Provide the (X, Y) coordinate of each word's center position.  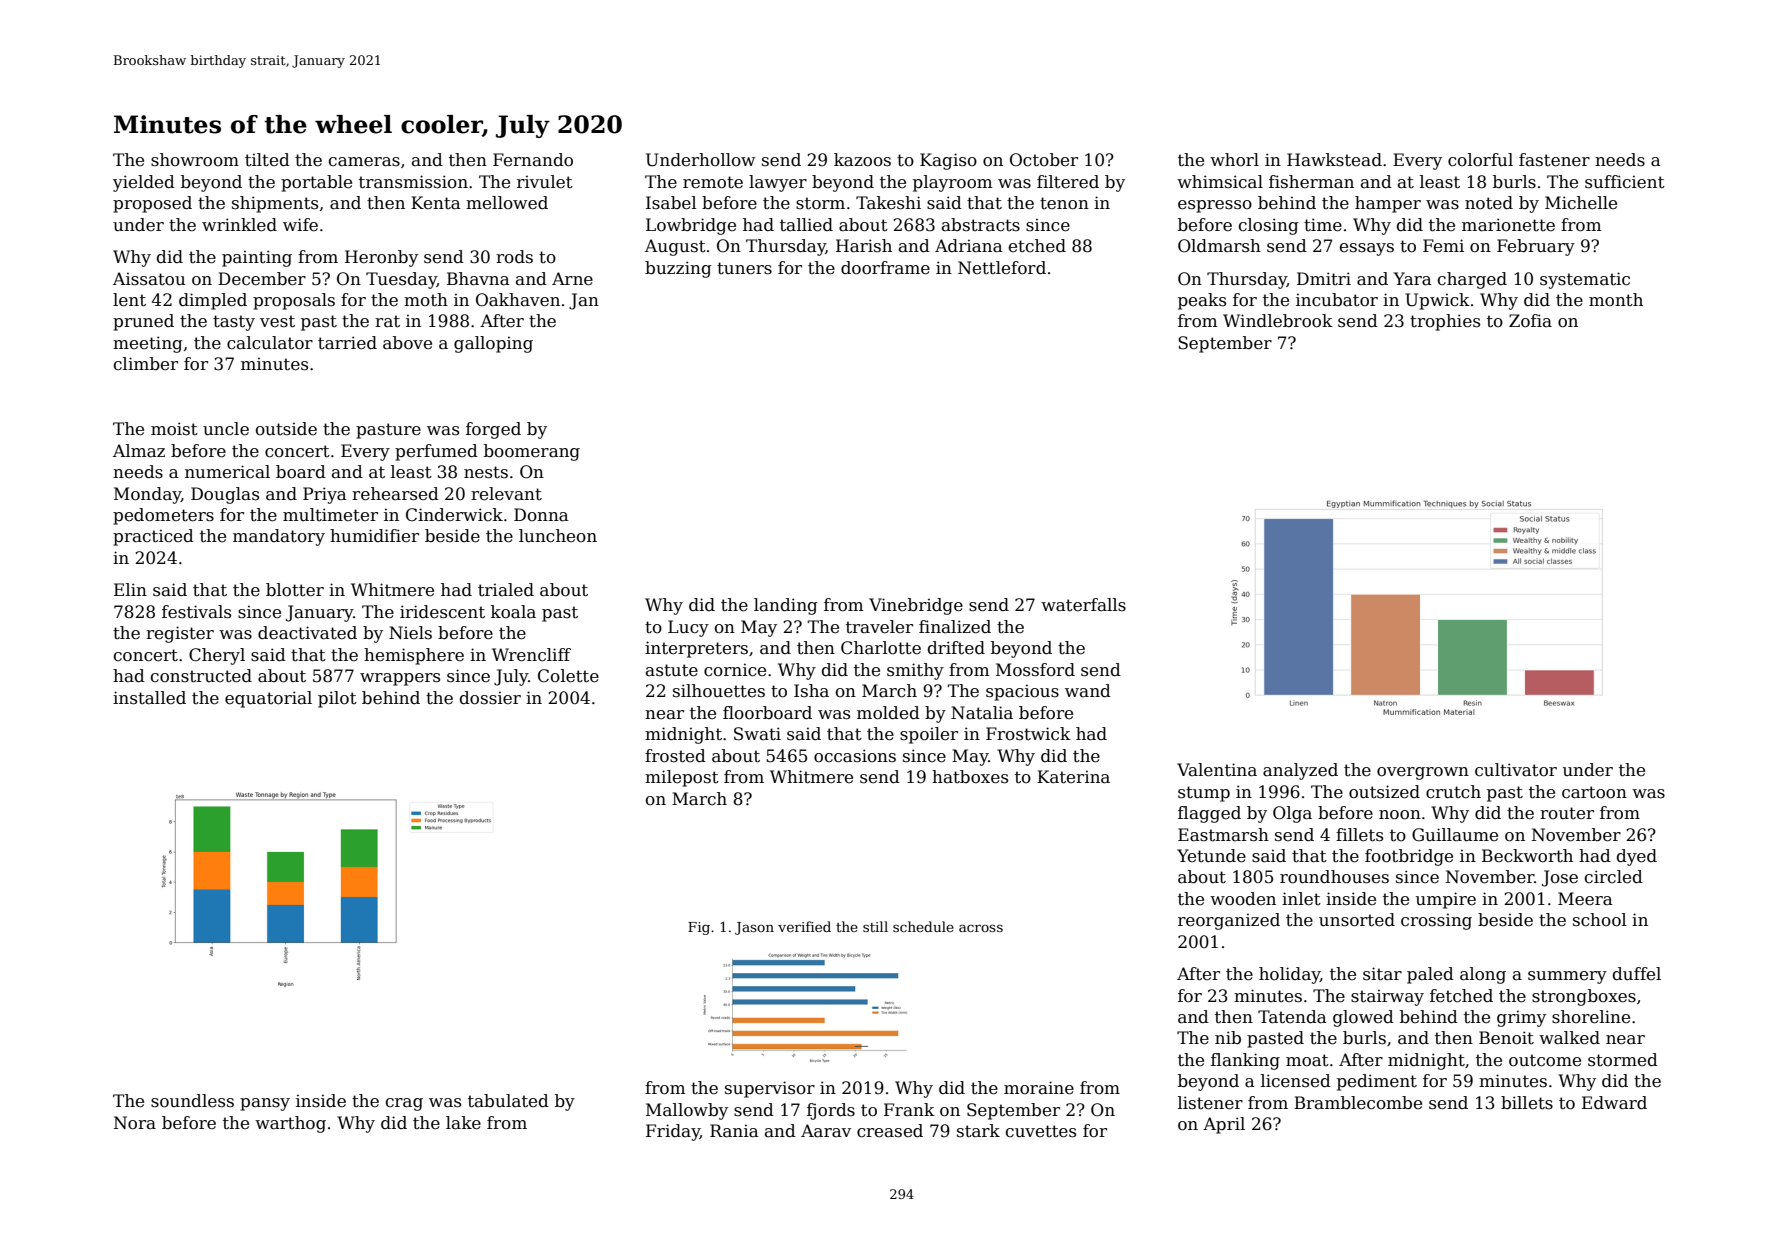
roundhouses (1334, 877)
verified (804, 926)
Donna (541, 515)
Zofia (1530, 321)
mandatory (279, 537)
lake (463, 1123)
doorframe (885, 268)
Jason (754, 928)
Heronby (381, 258)
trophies (1445, 322)
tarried (347, 343)
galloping (493, 344)
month (1616, 300)
